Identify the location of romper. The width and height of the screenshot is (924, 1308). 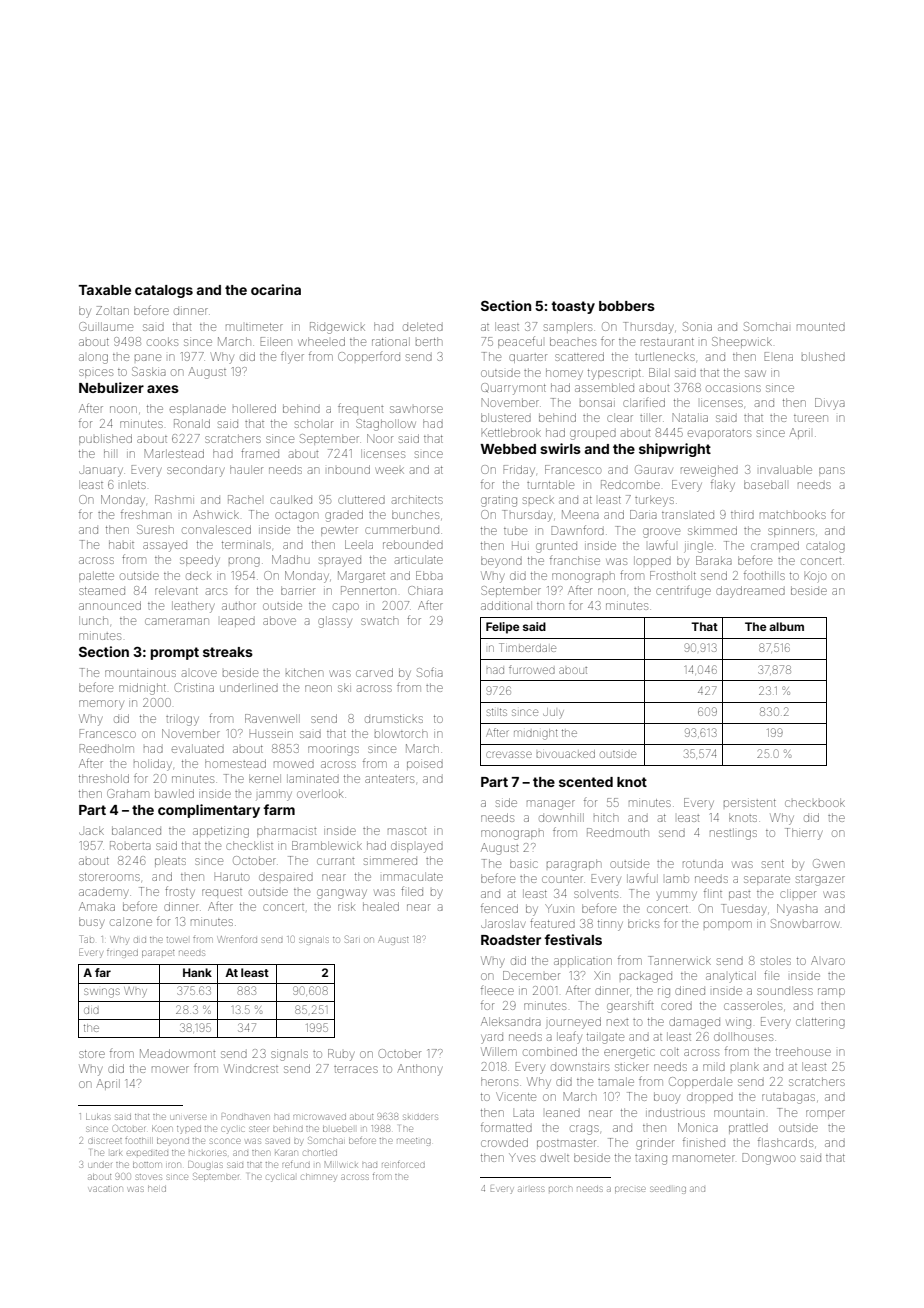
(825, 1114).
